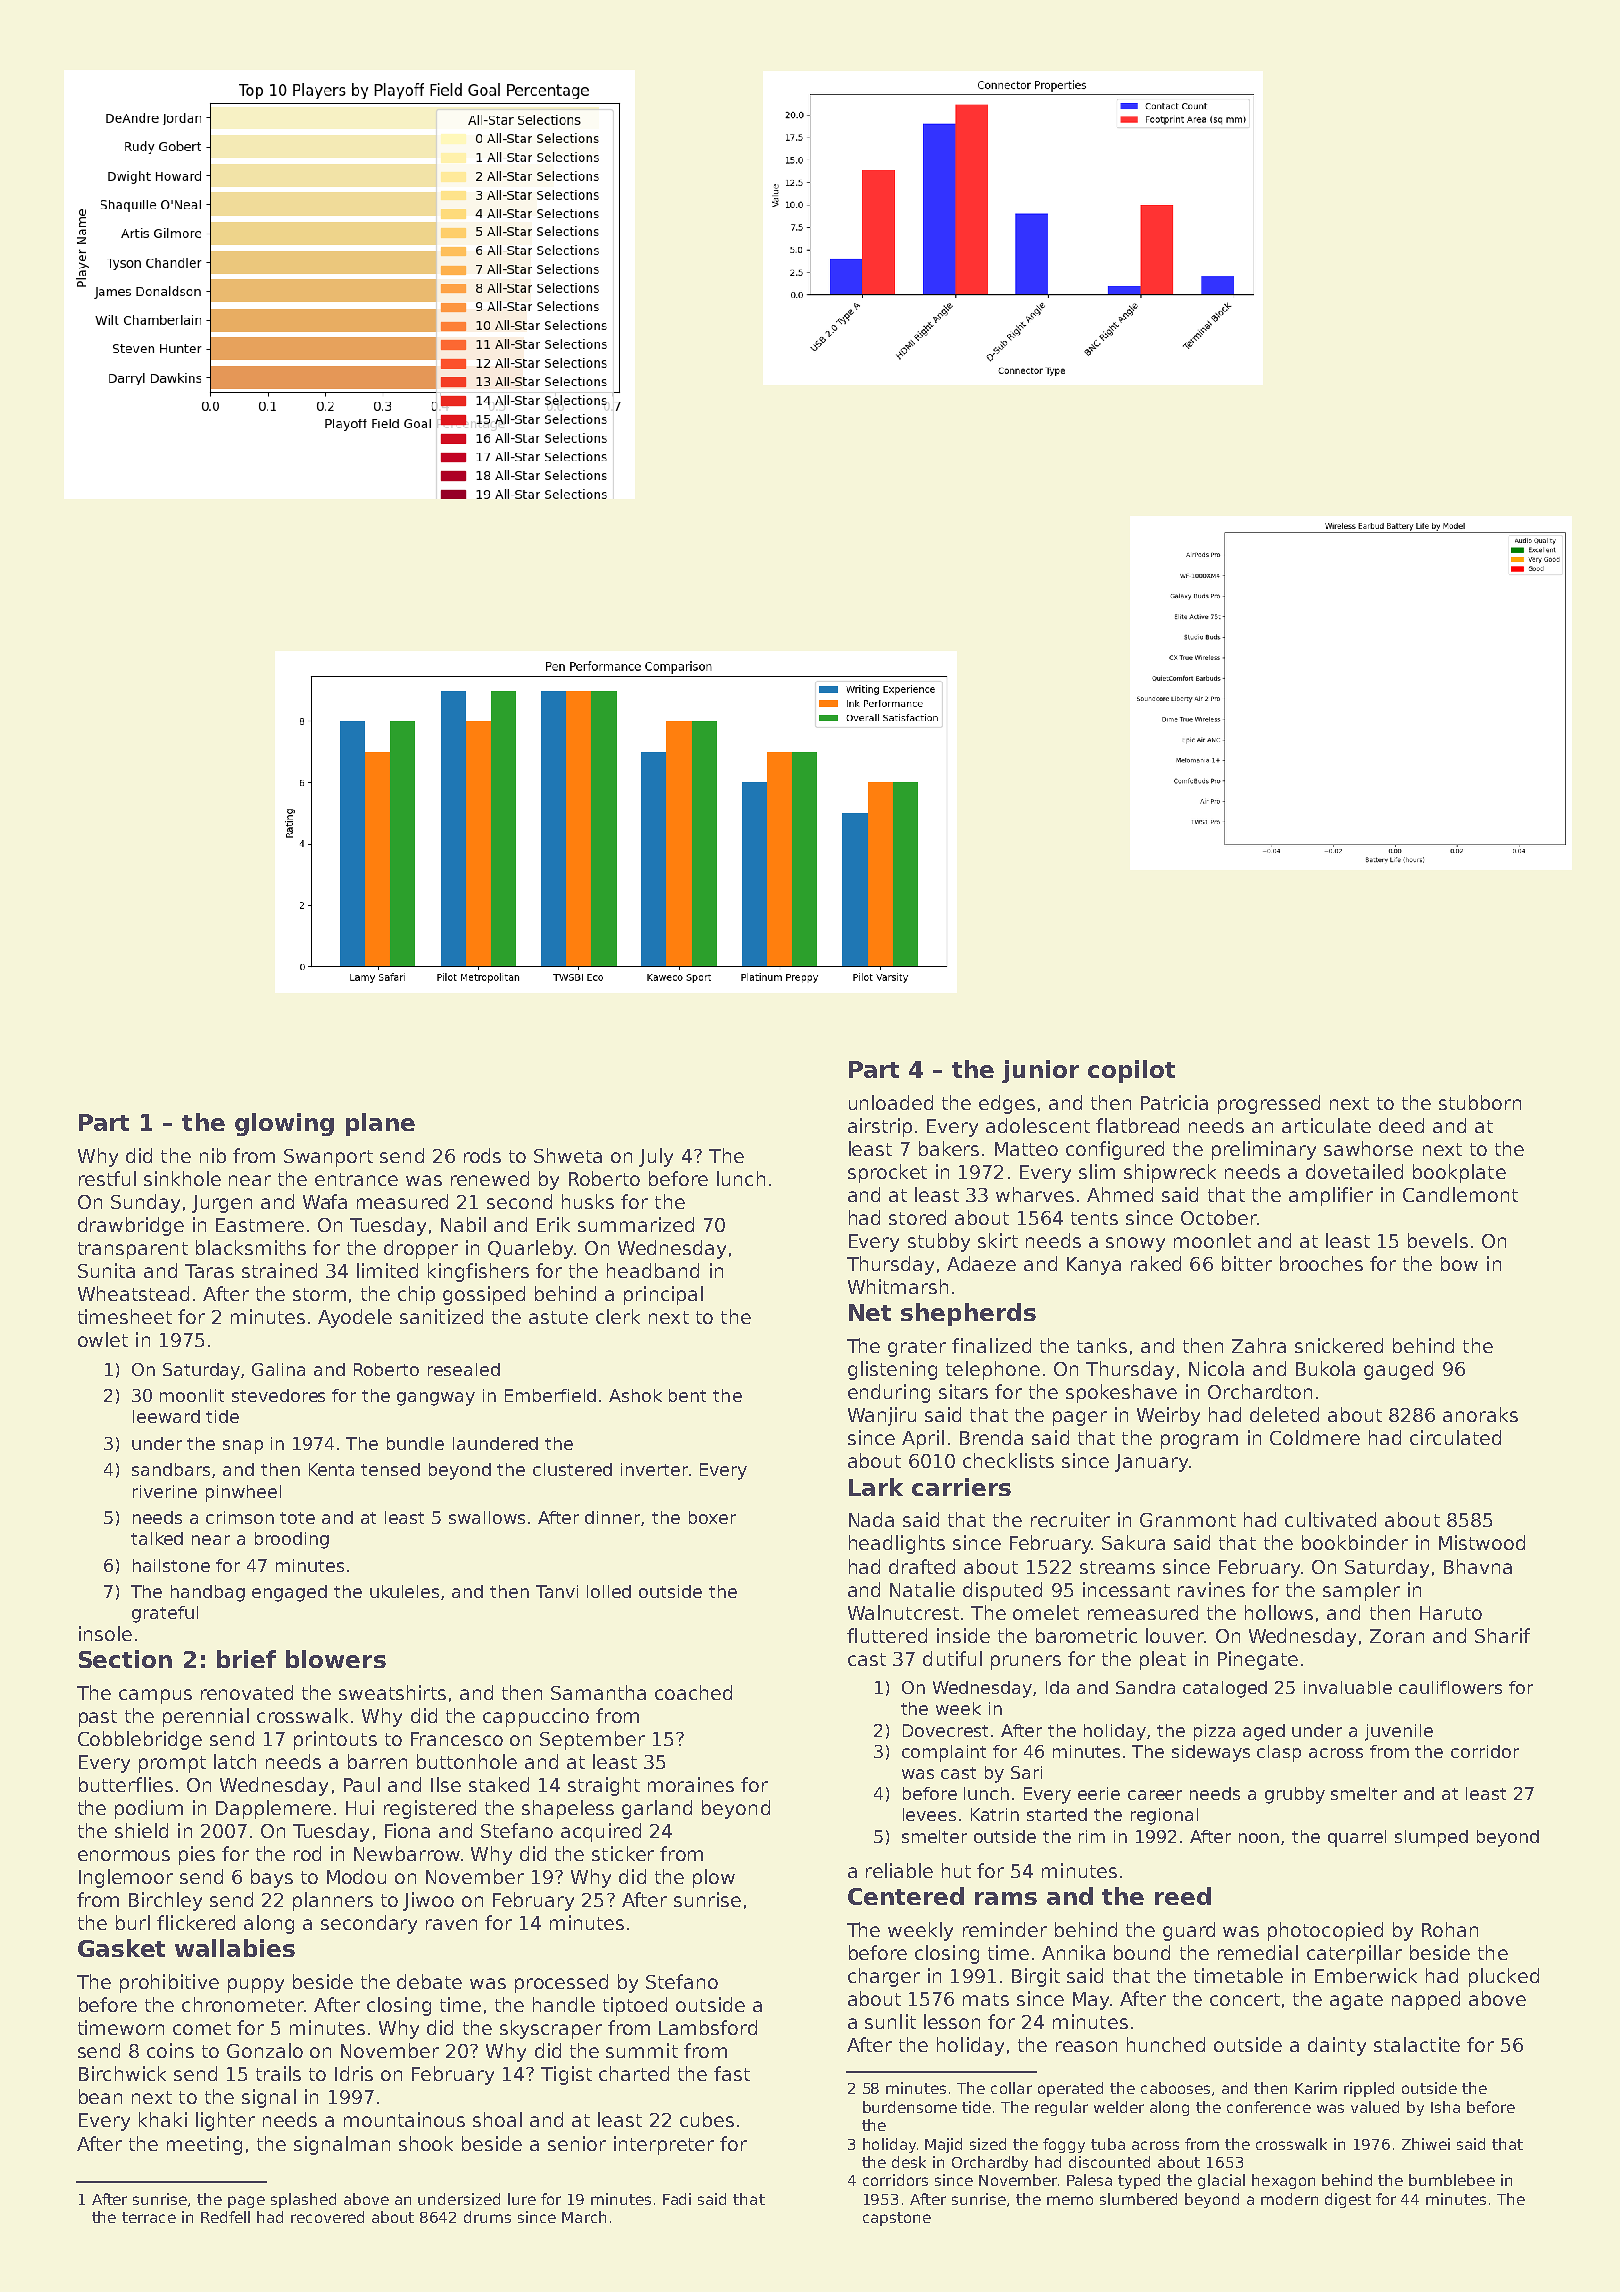  I want to click on Lambsford, so click(708, 2027).
